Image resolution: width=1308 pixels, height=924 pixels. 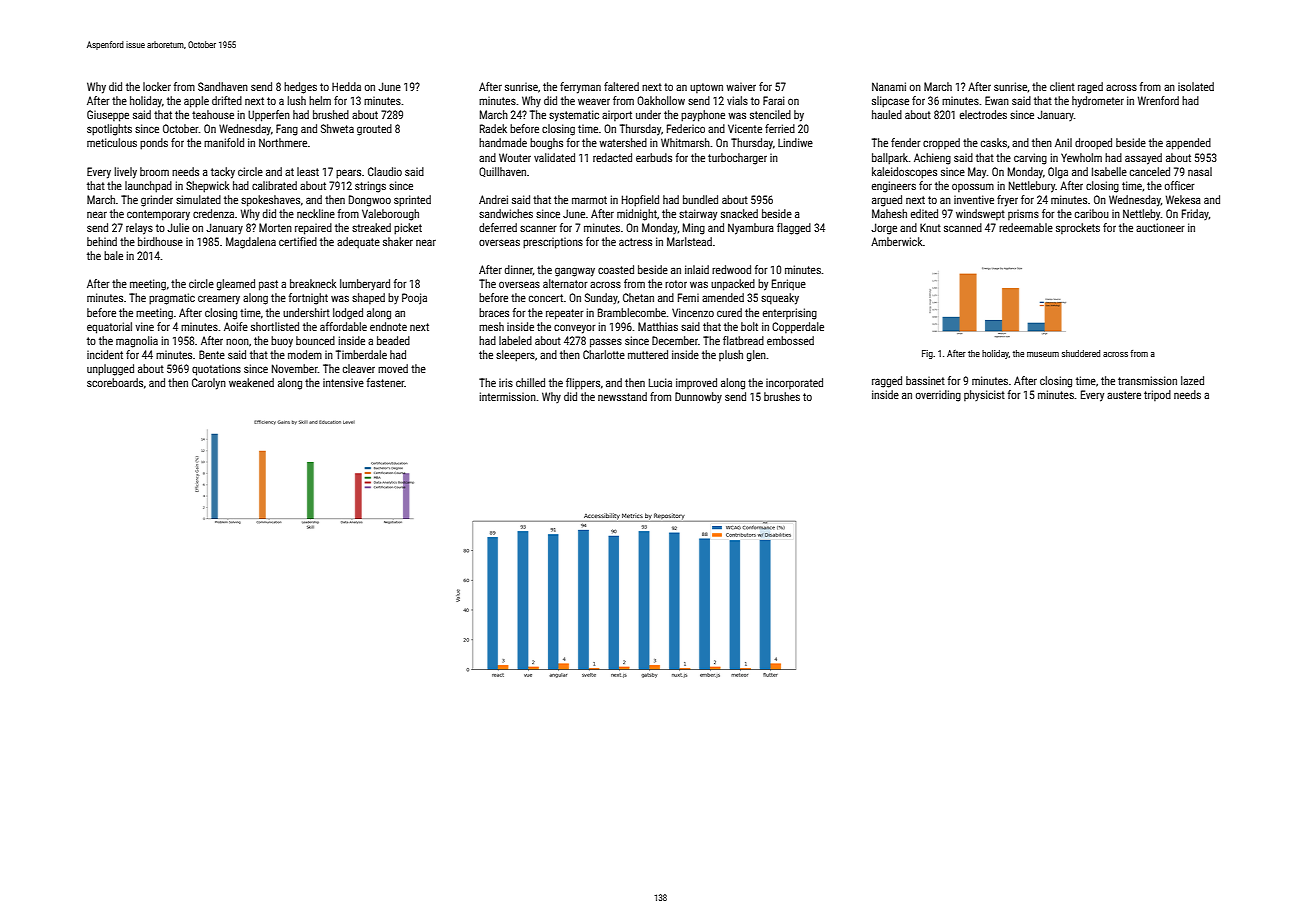 I want to click on endnote, so click(x=388, y=326).
